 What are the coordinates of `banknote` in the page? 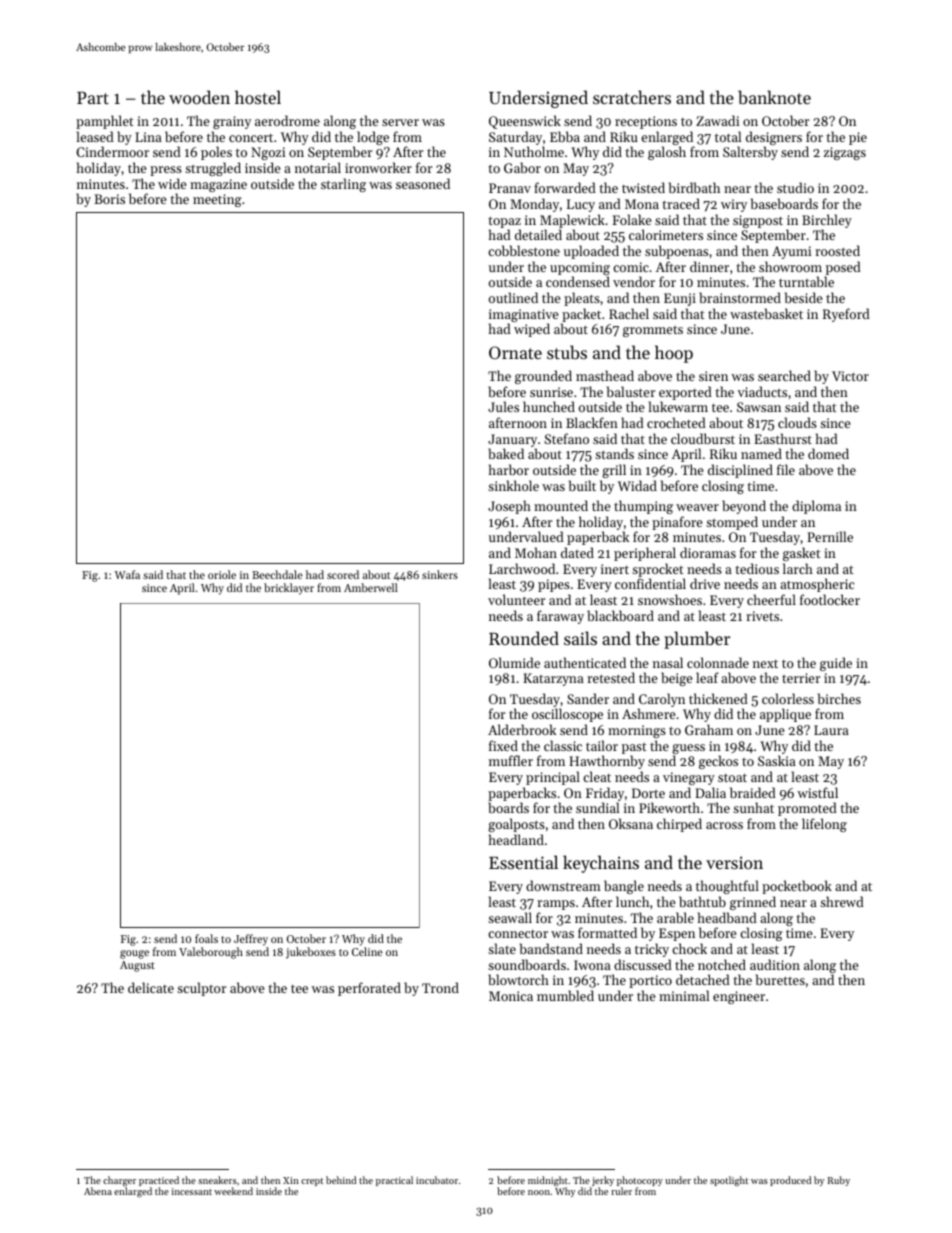 It's located at (774, 97).
